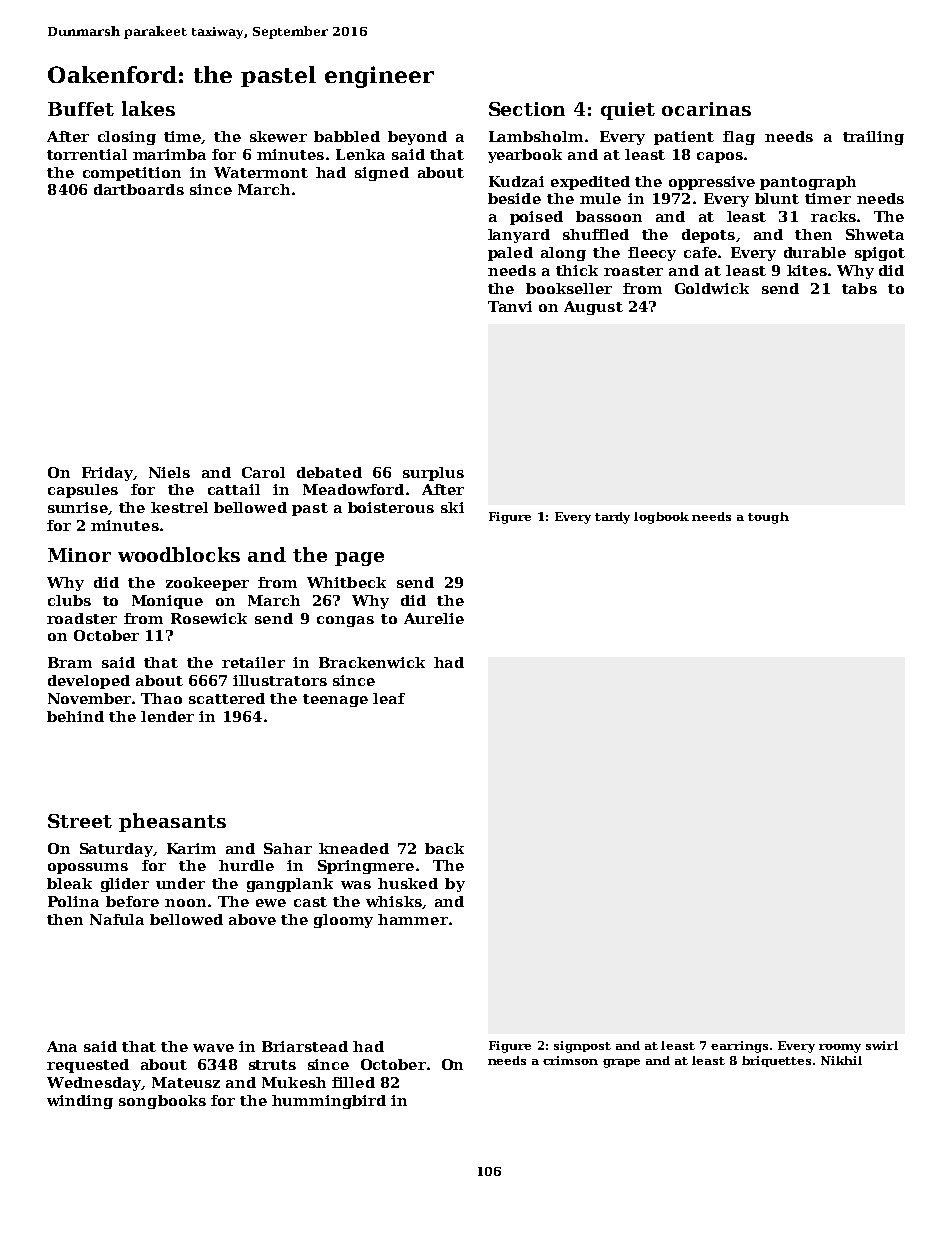  Describe the element at coordinates (859, 288) in the screenshot. I see `tabs` at that location.
